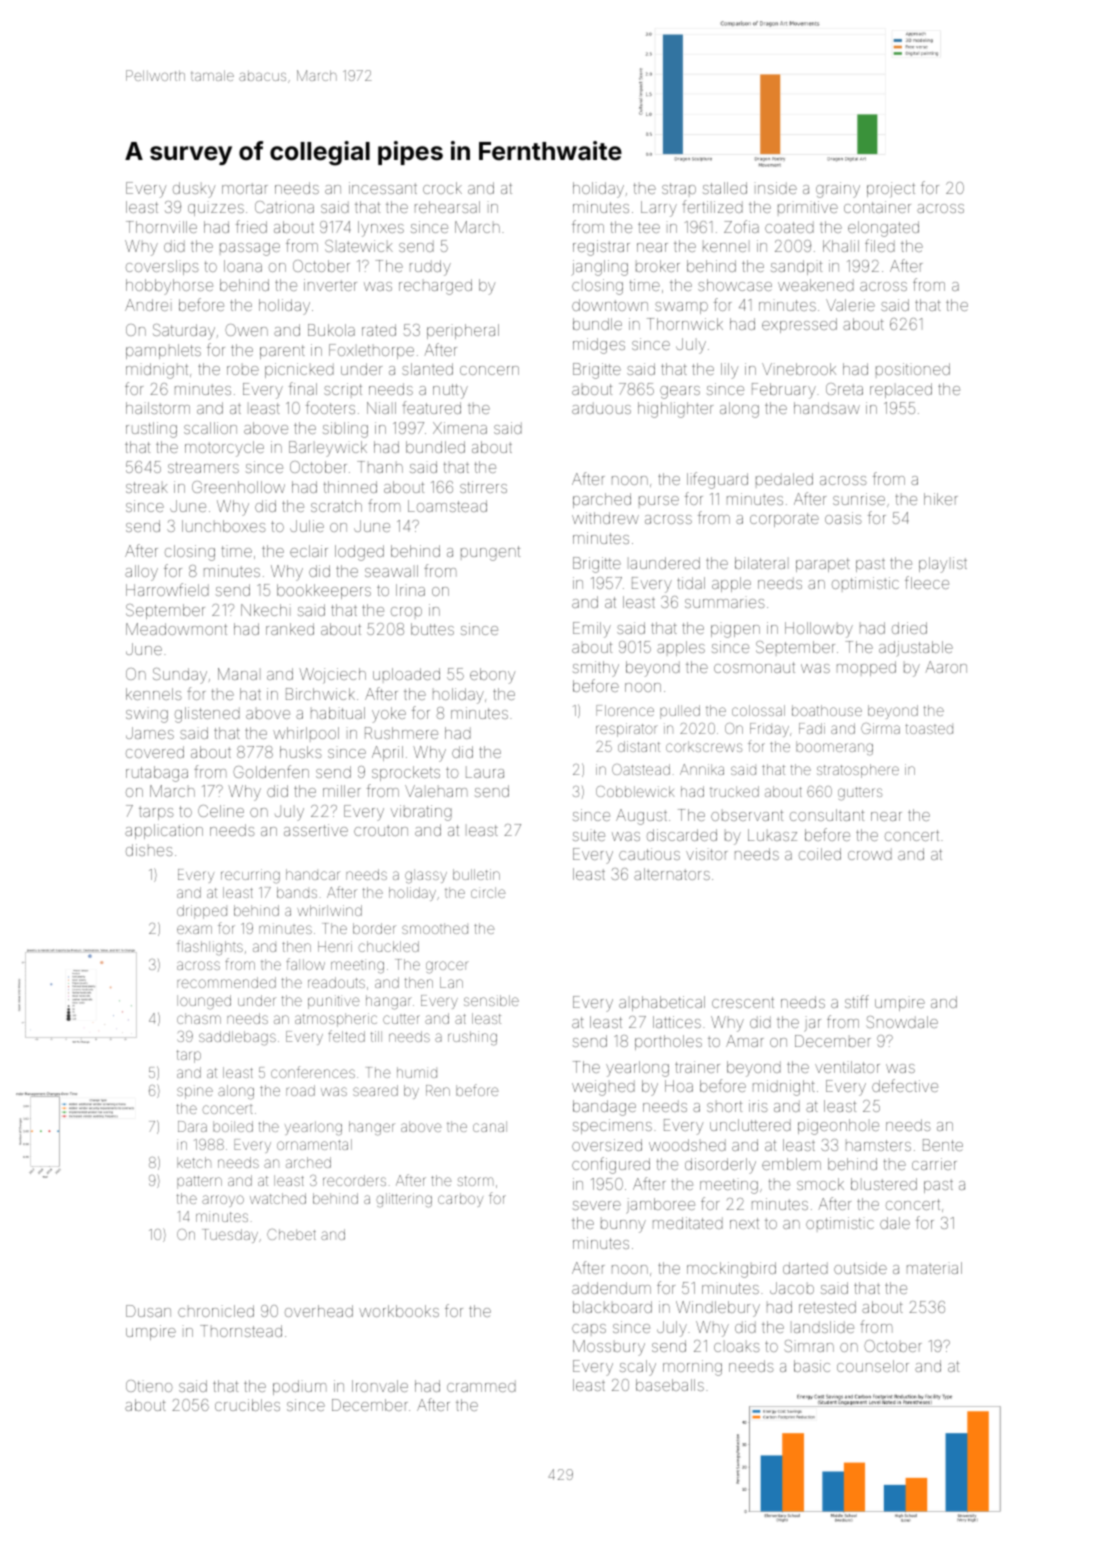 Image resolution: width=1095 pixels, height=1549 pixels. Describe the element at coordinates (934, 1268) in the screenshot. I see `material` at that location.
